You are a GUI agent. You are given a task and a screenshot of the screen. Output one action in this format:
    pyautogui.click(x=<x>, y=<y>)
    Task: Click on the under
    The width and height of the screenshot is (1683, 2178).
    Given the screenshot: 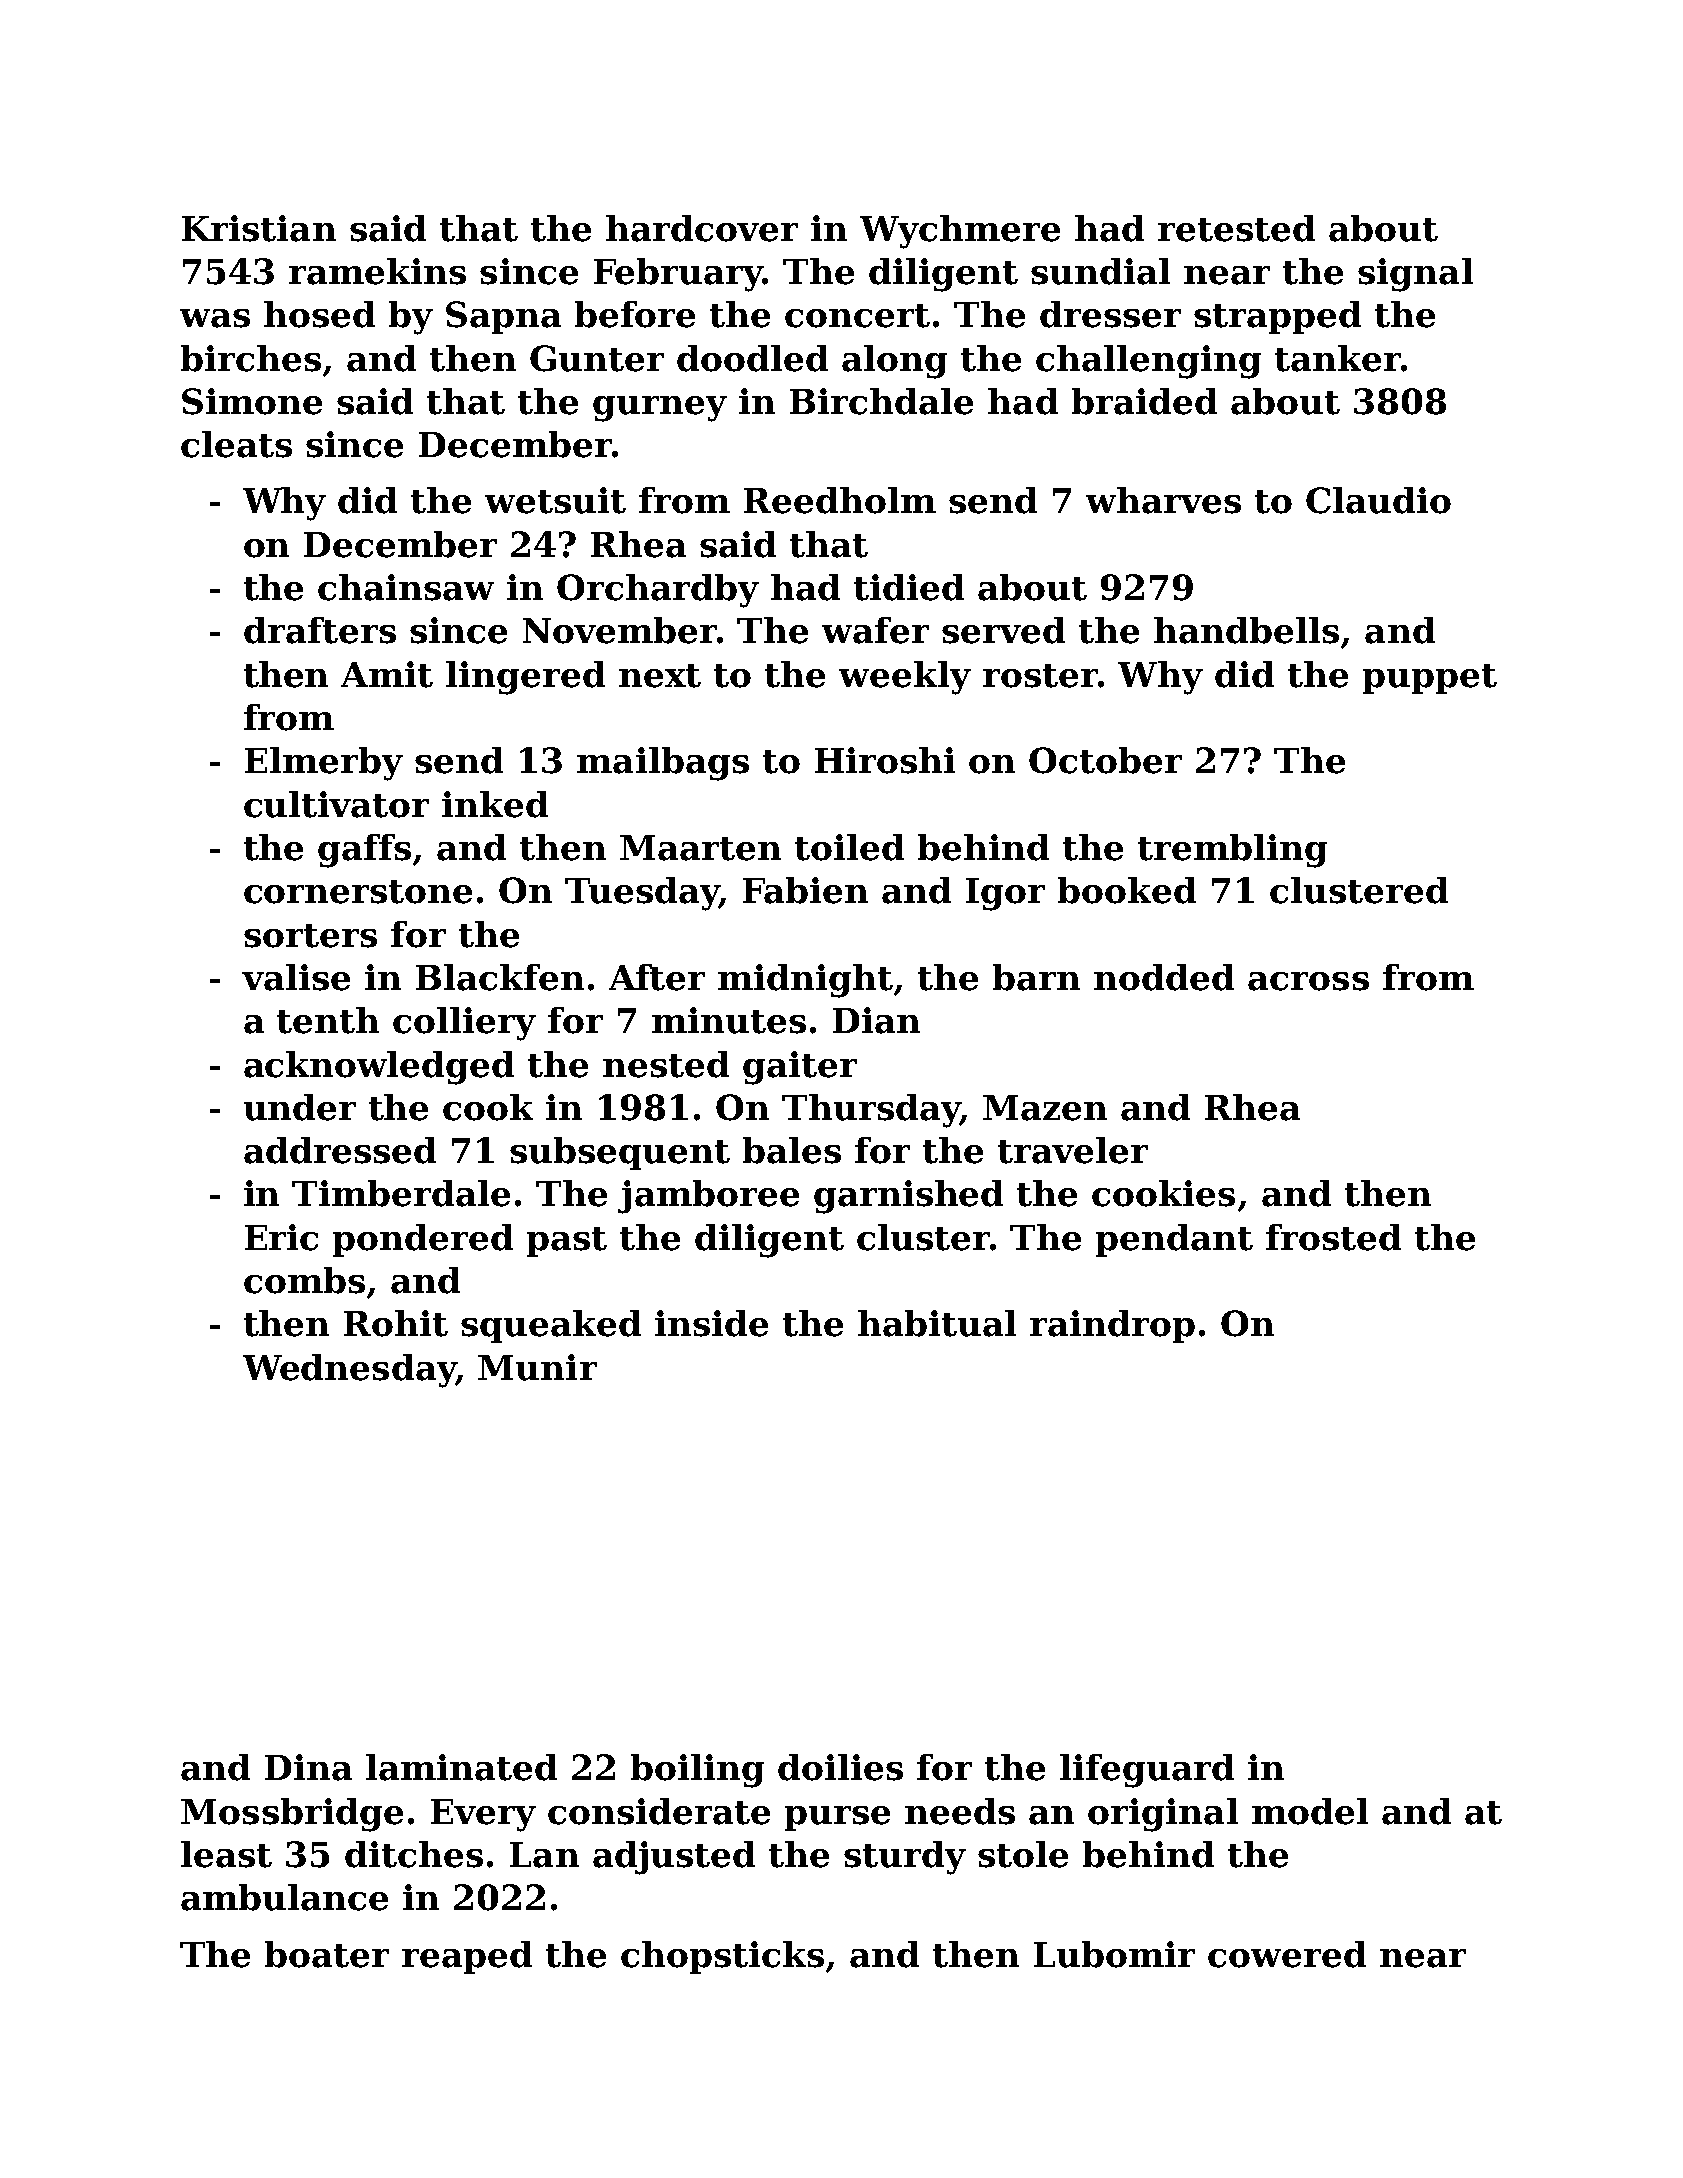 What is the action you would take?
    pyautogui.click(x=300, y=1107)
